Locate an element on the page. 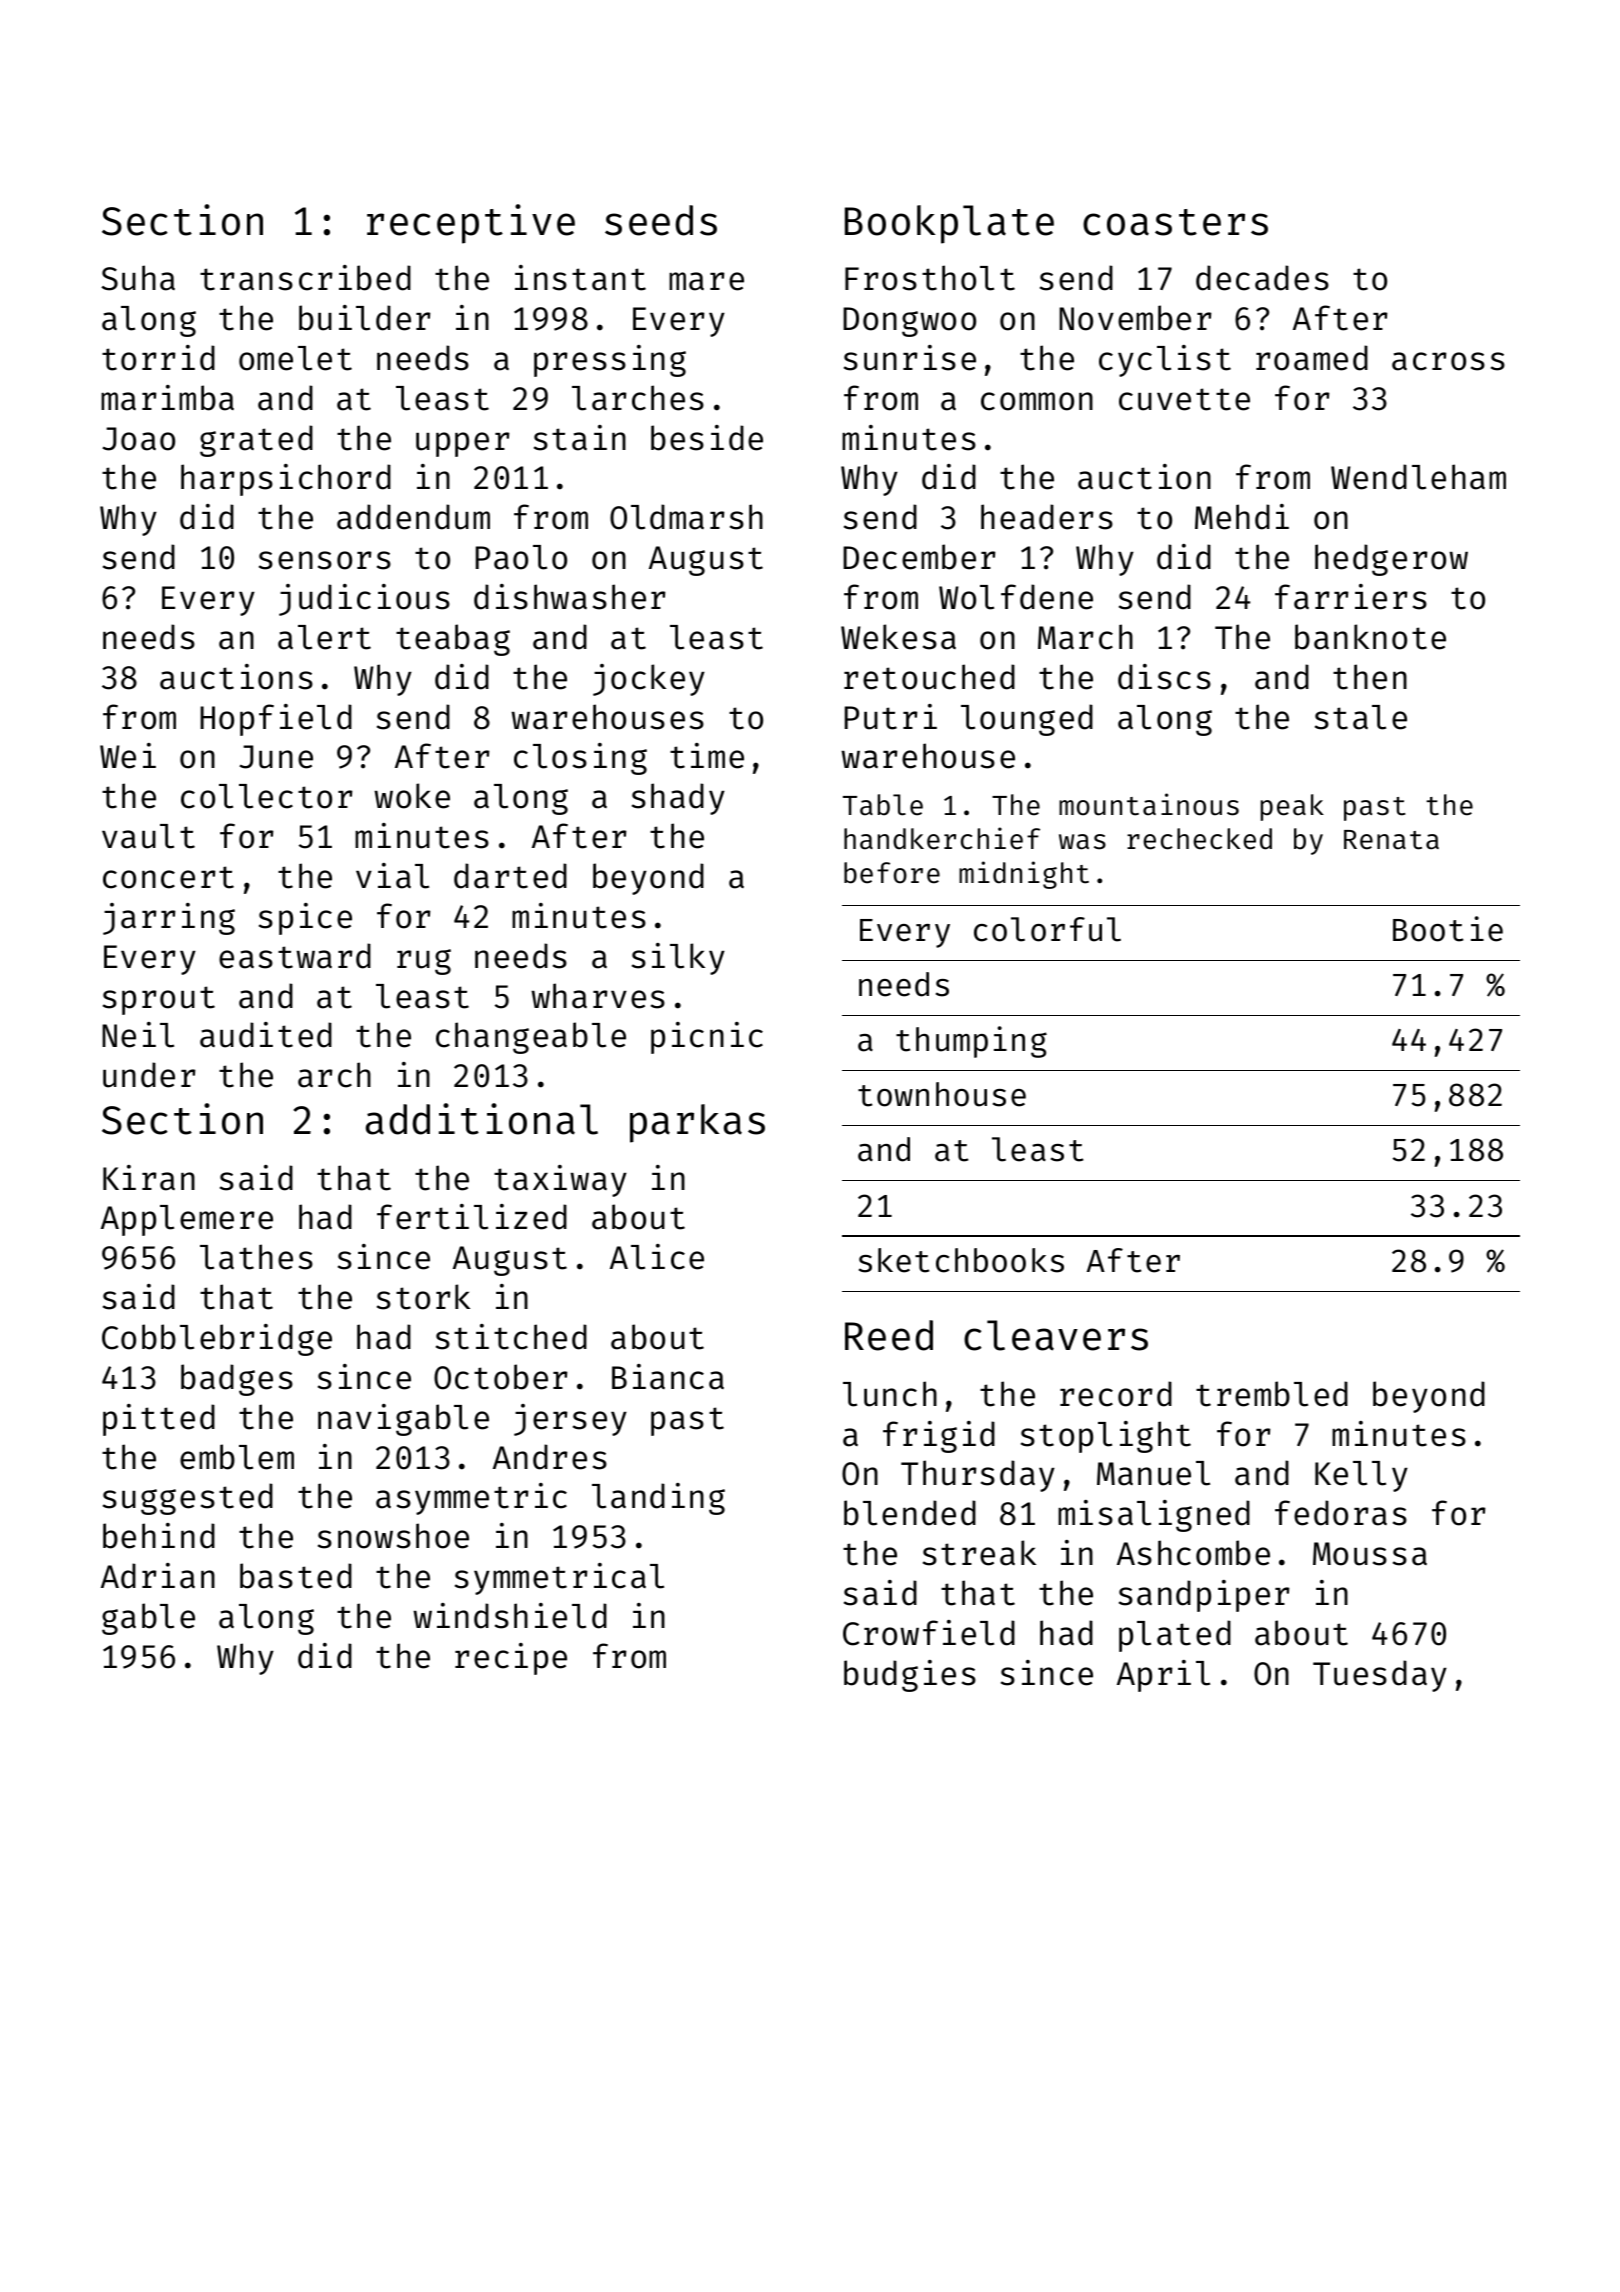 This page has height=2292, width=1620. trembled is located at coordinates (1272, 1394).
